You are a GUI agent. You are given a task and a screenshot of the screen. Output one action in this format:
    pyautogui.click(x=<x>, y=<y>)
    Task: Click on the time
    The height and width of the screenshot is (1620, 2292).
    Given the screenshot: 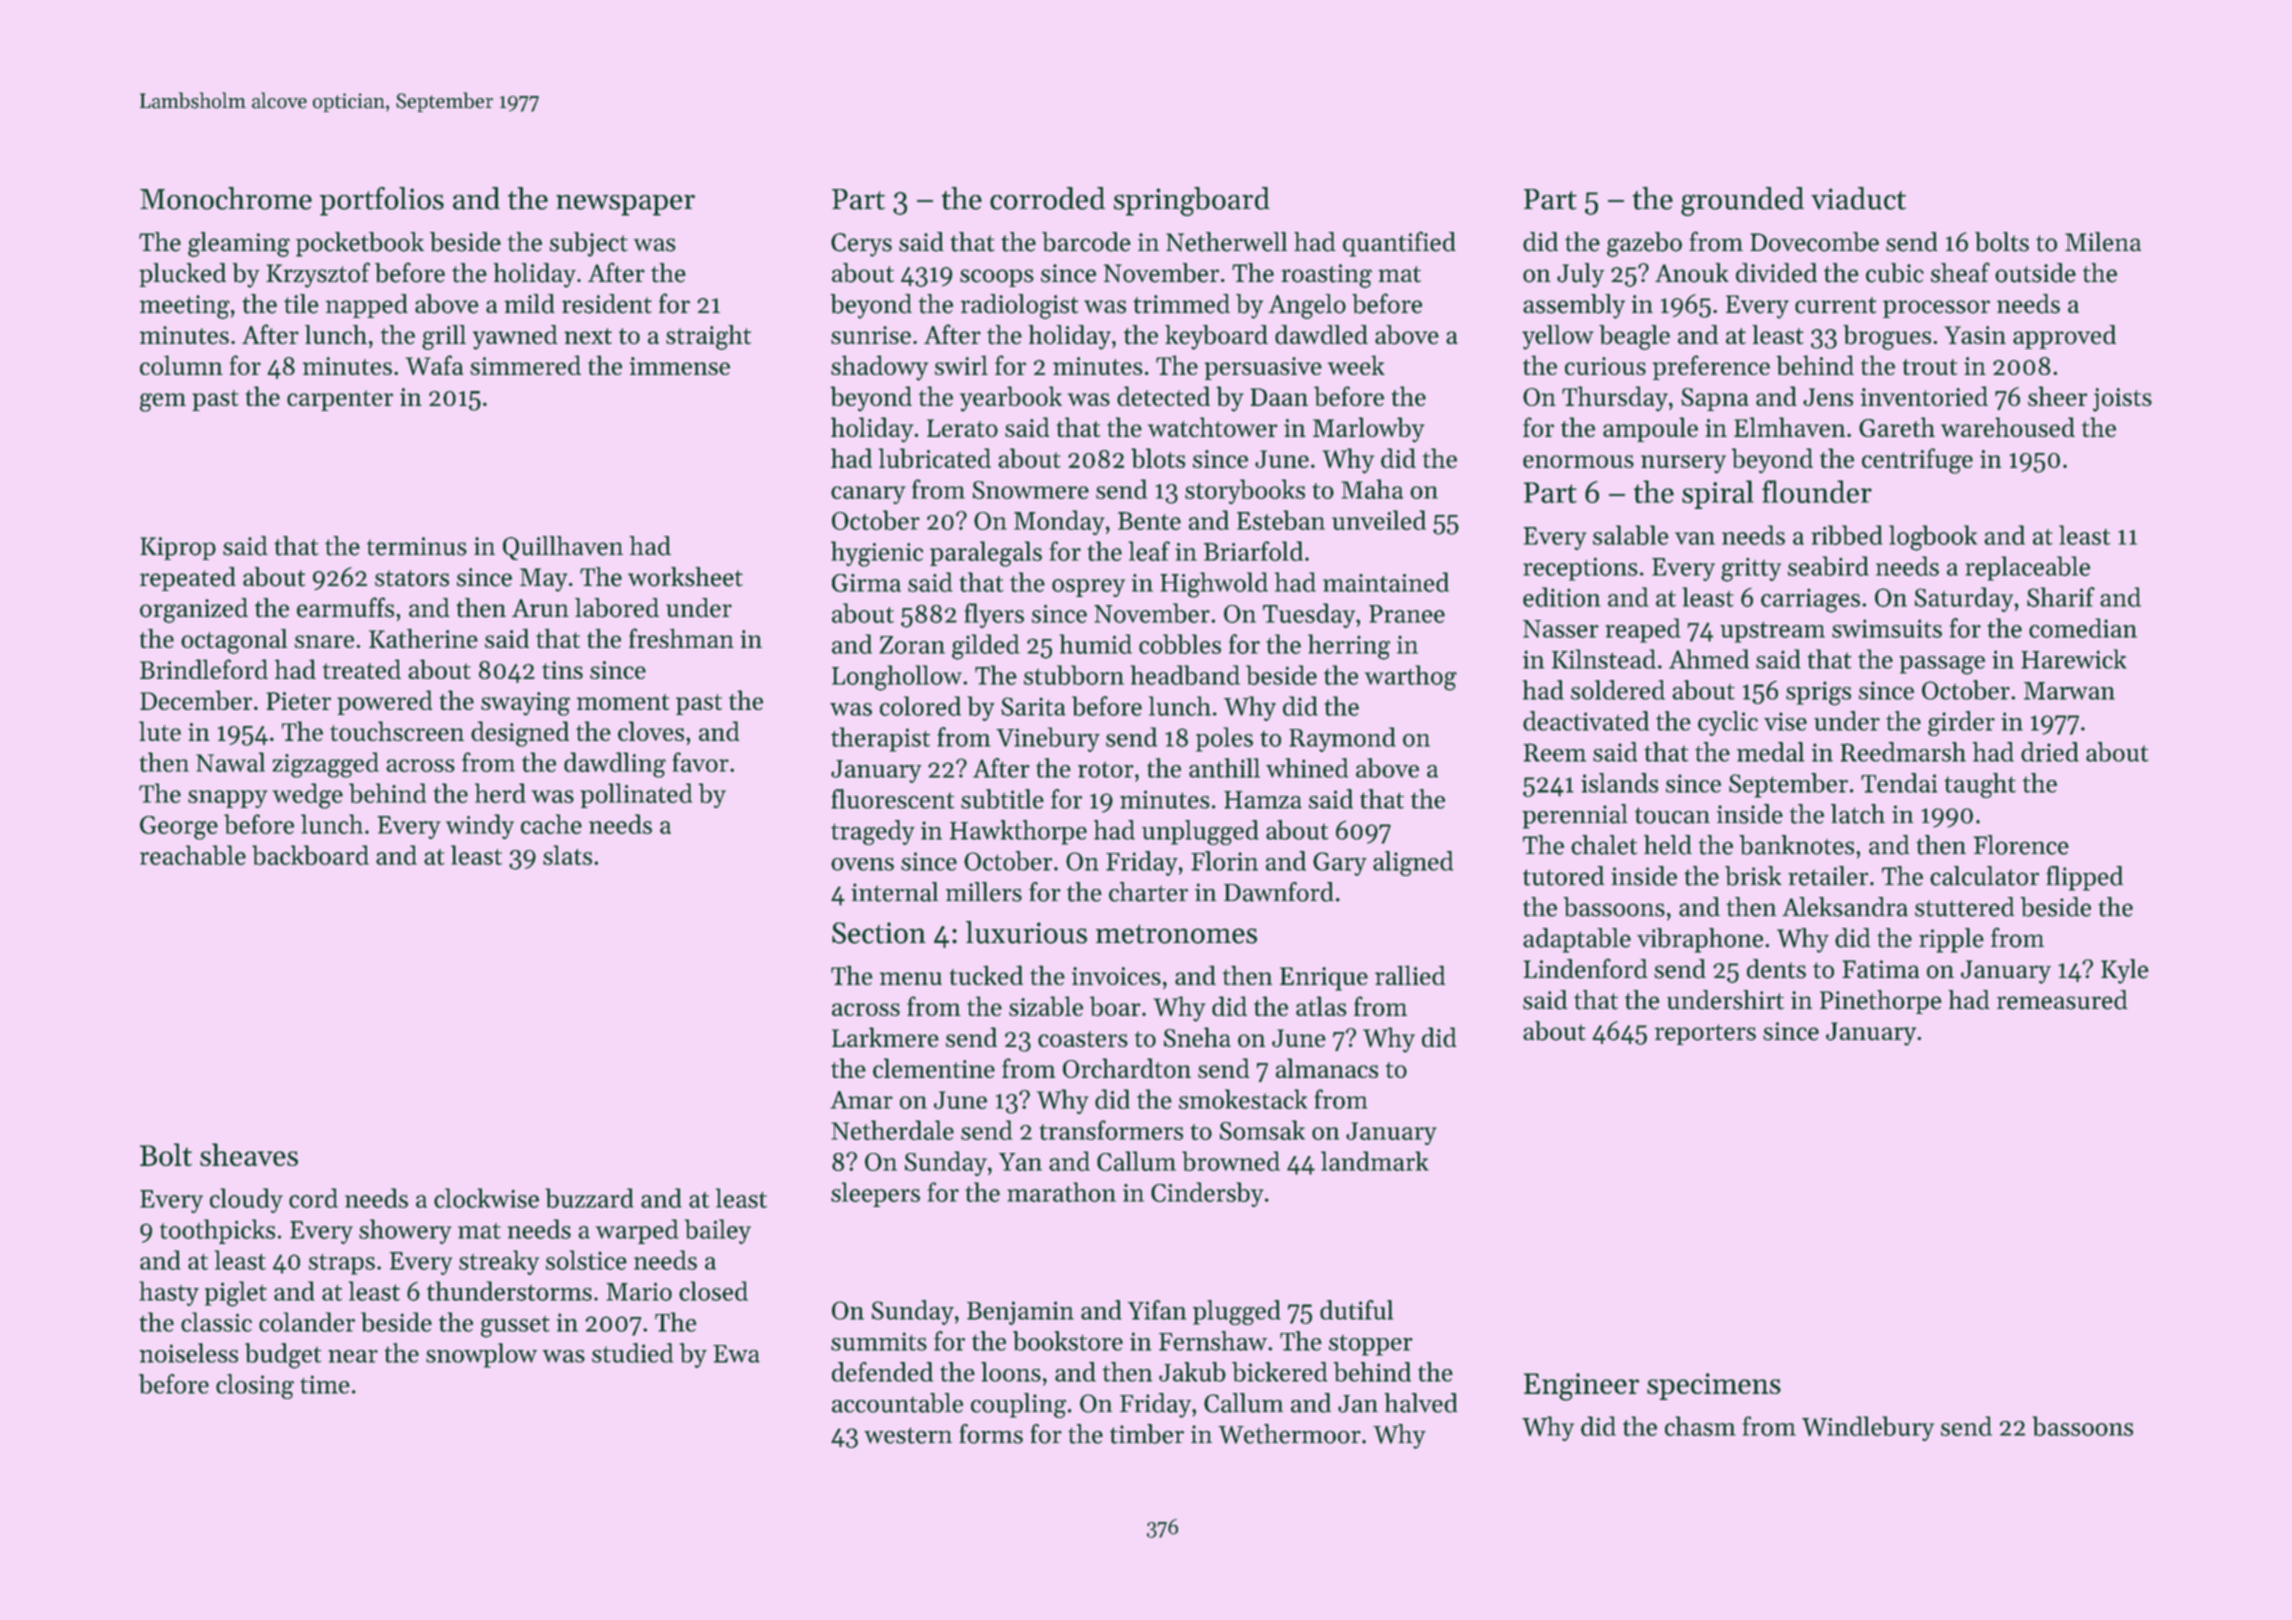 What is the action you would take?
    pyautogui.click(x=325, y=1384)
